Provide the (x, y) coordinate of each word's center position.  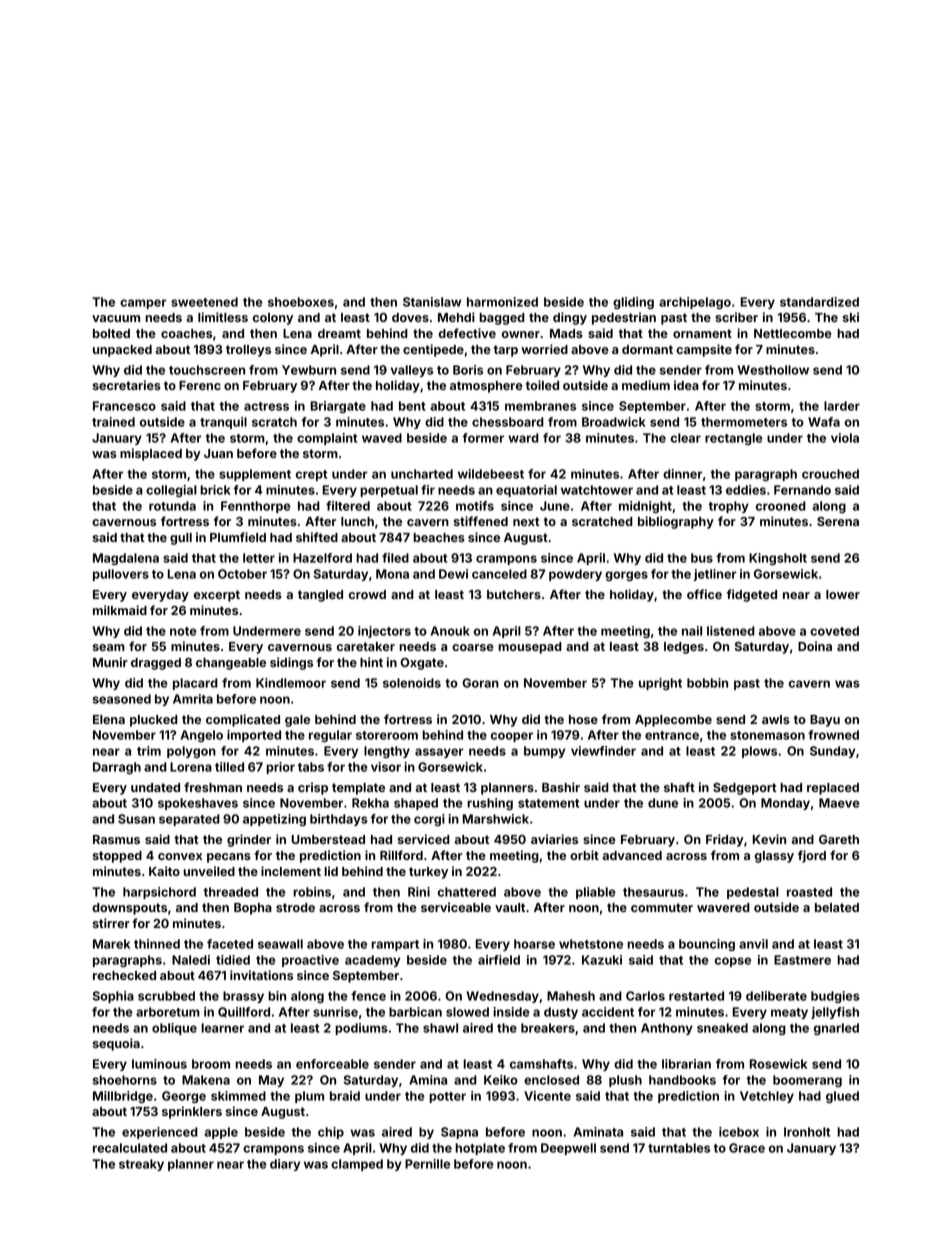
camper (143, 304)
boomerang (807, 1081)
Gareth (839, 839)
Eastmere (802, 960)
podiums (361, 1029)
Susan (136, 819)
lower (843, 594)
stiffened (481, 521)
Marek (111, 944)
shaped (416, 804)
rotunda (172, 506)
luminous (159, 1064)
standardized (819, 302)
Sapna (459, 1133)
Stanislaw (432, 302)
